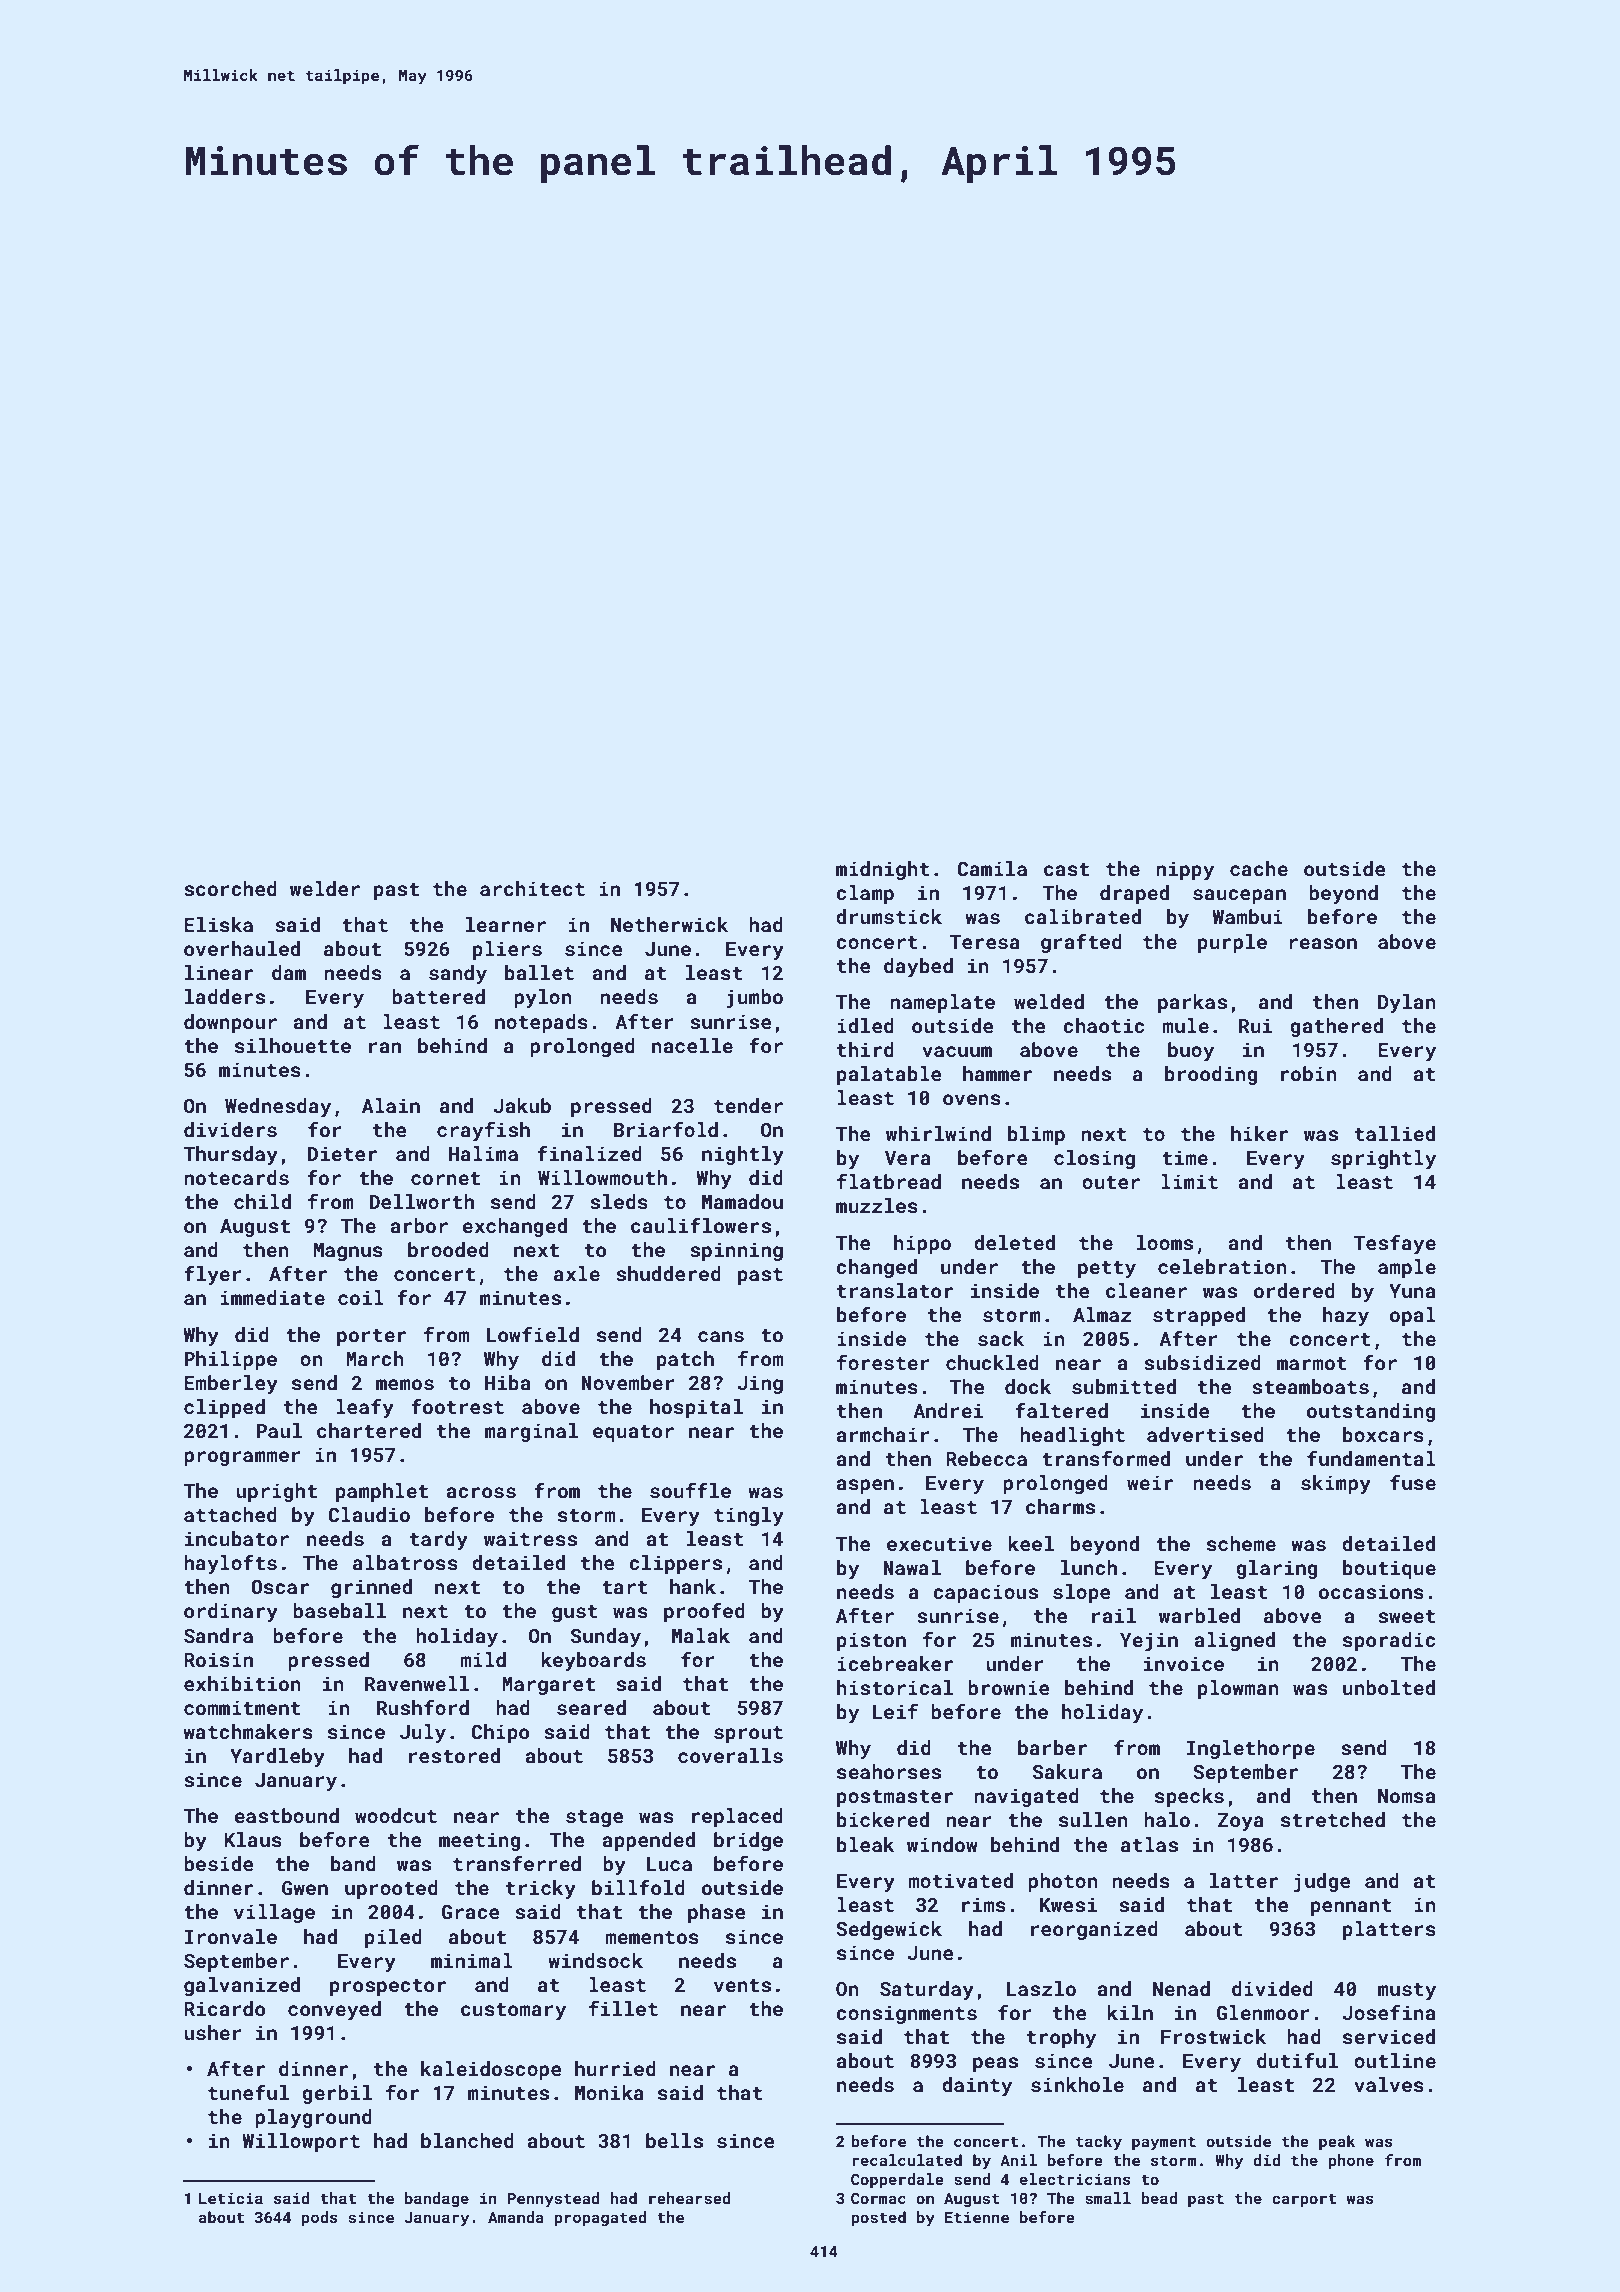  What do you see at coordinates (280, 1587) in the page?
I see `Oscar` at bounding box center [280, 1587].
